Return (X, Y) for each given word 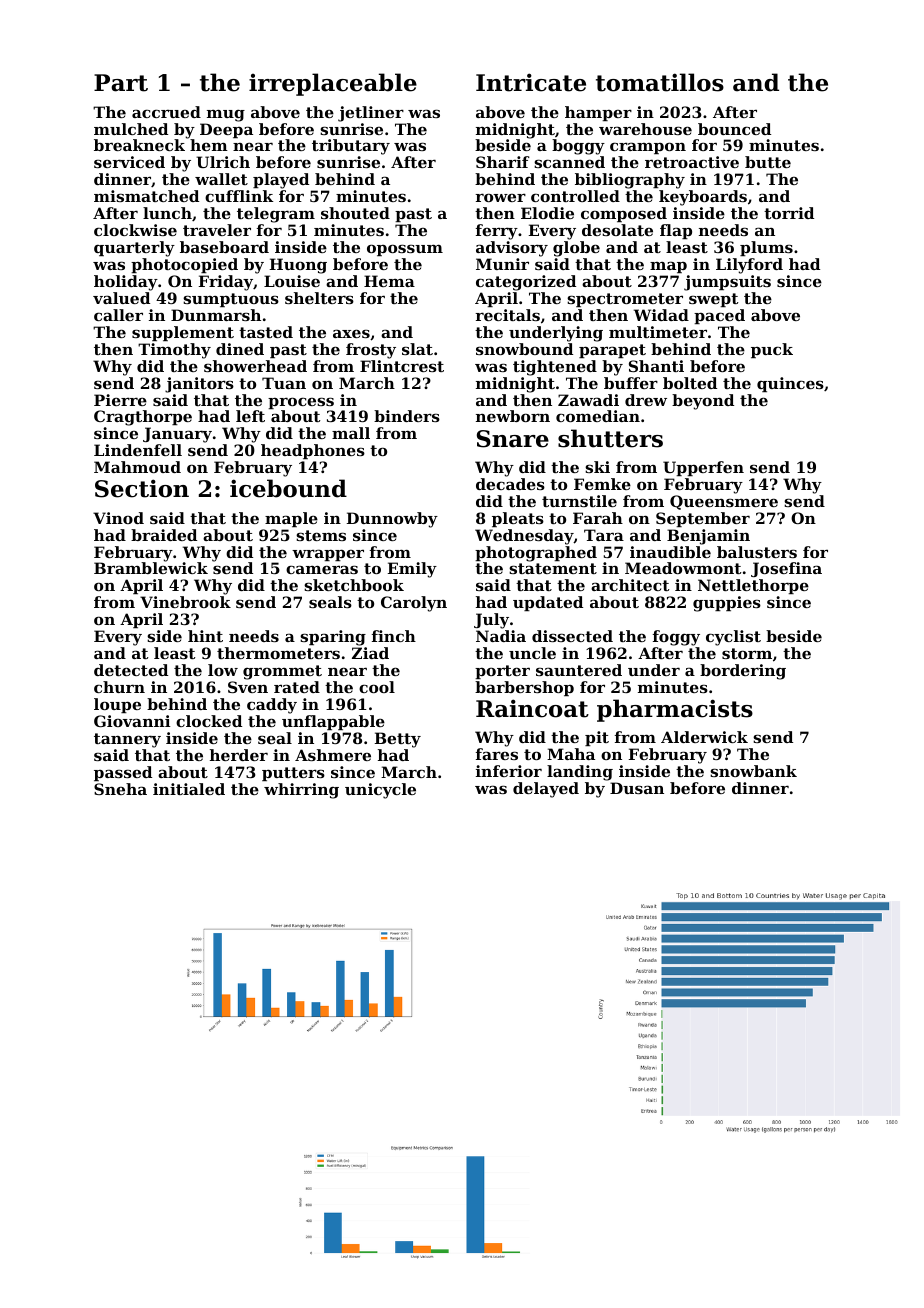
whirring (301, 791)
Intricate (531, 82)
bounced (734, 129)
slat (417, 349)
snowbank (753, 771)
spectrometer (625, 300)
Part (121, 83)
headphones (313, 451)
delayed (546, 790)
